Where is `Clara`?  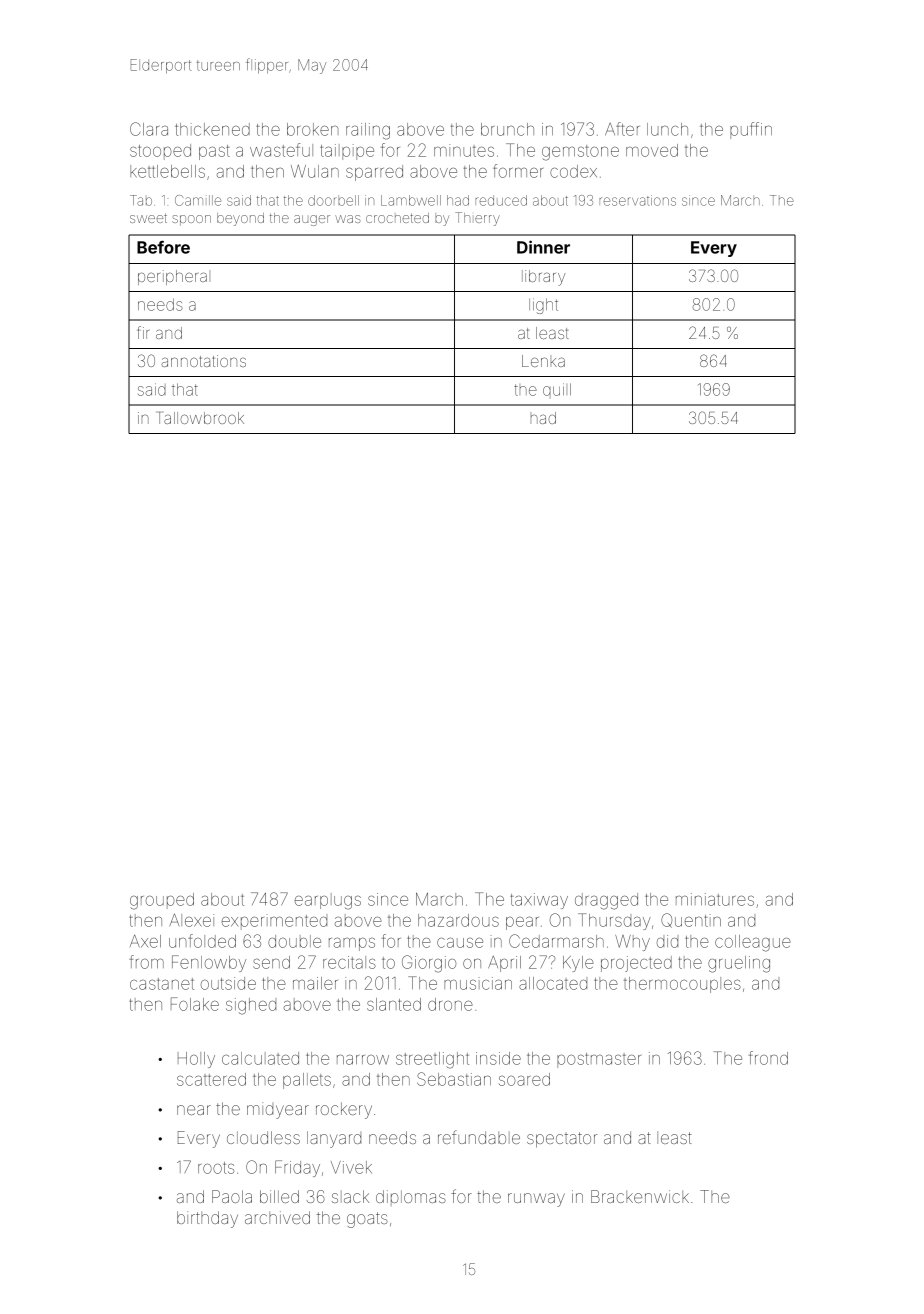 Clara is located at coordinates (149, 129).
